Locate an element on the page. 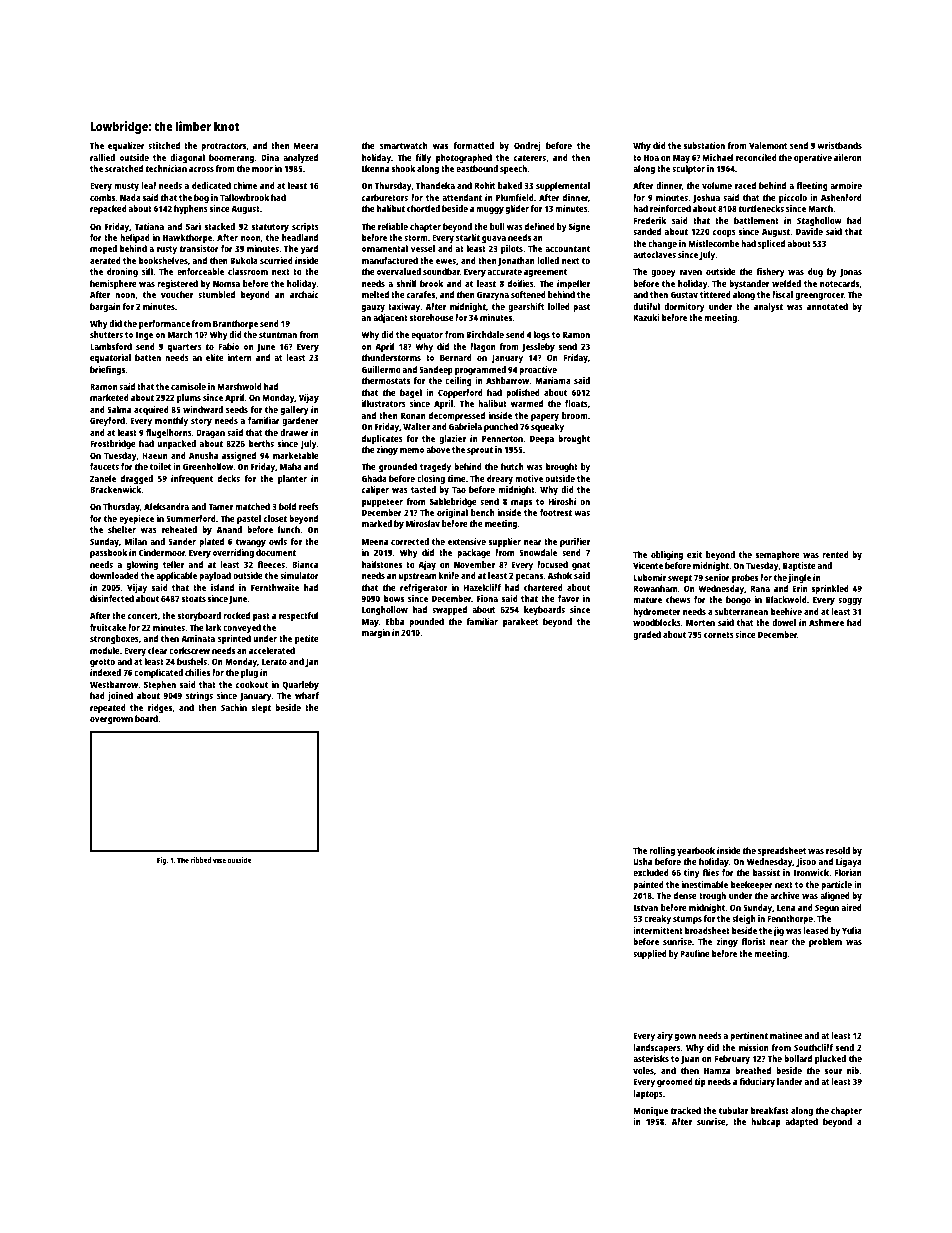 The width and height of the image is (952, 1233). Ondrej is located at coordinates (527, 146).
